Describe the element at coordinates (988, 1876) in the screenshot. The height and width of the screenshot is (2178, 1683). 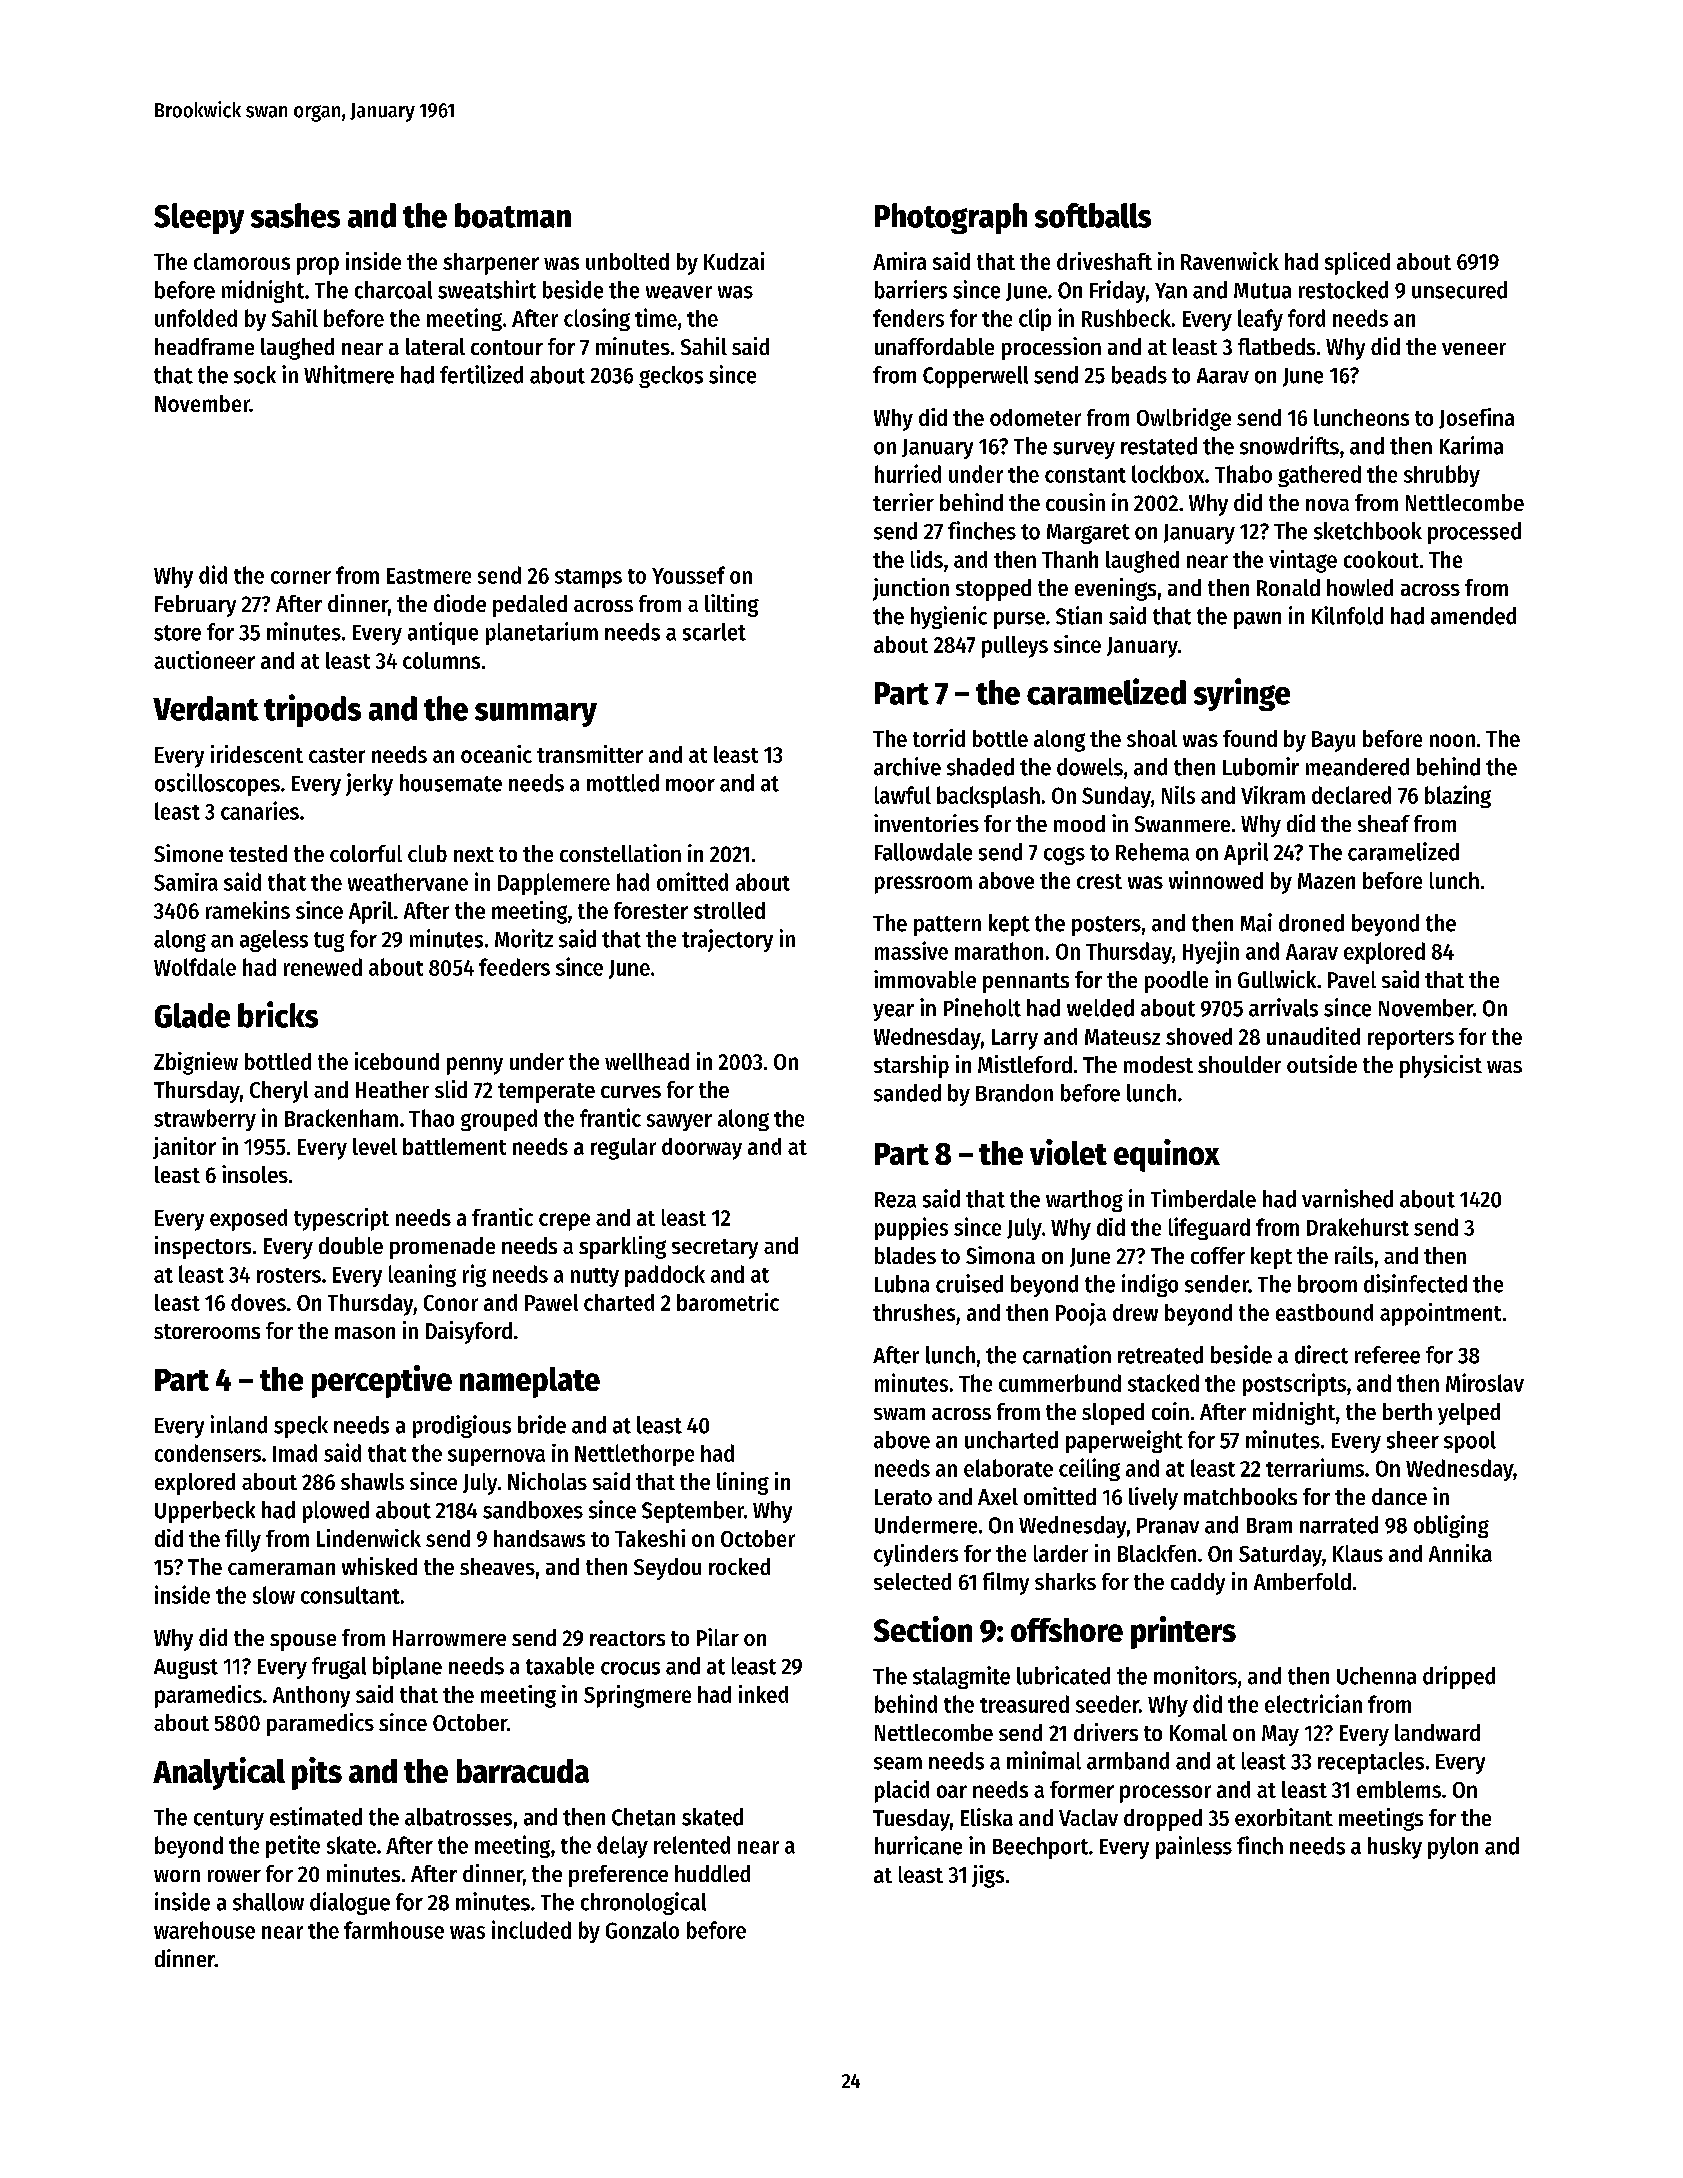
I see `jigs` at that location.
